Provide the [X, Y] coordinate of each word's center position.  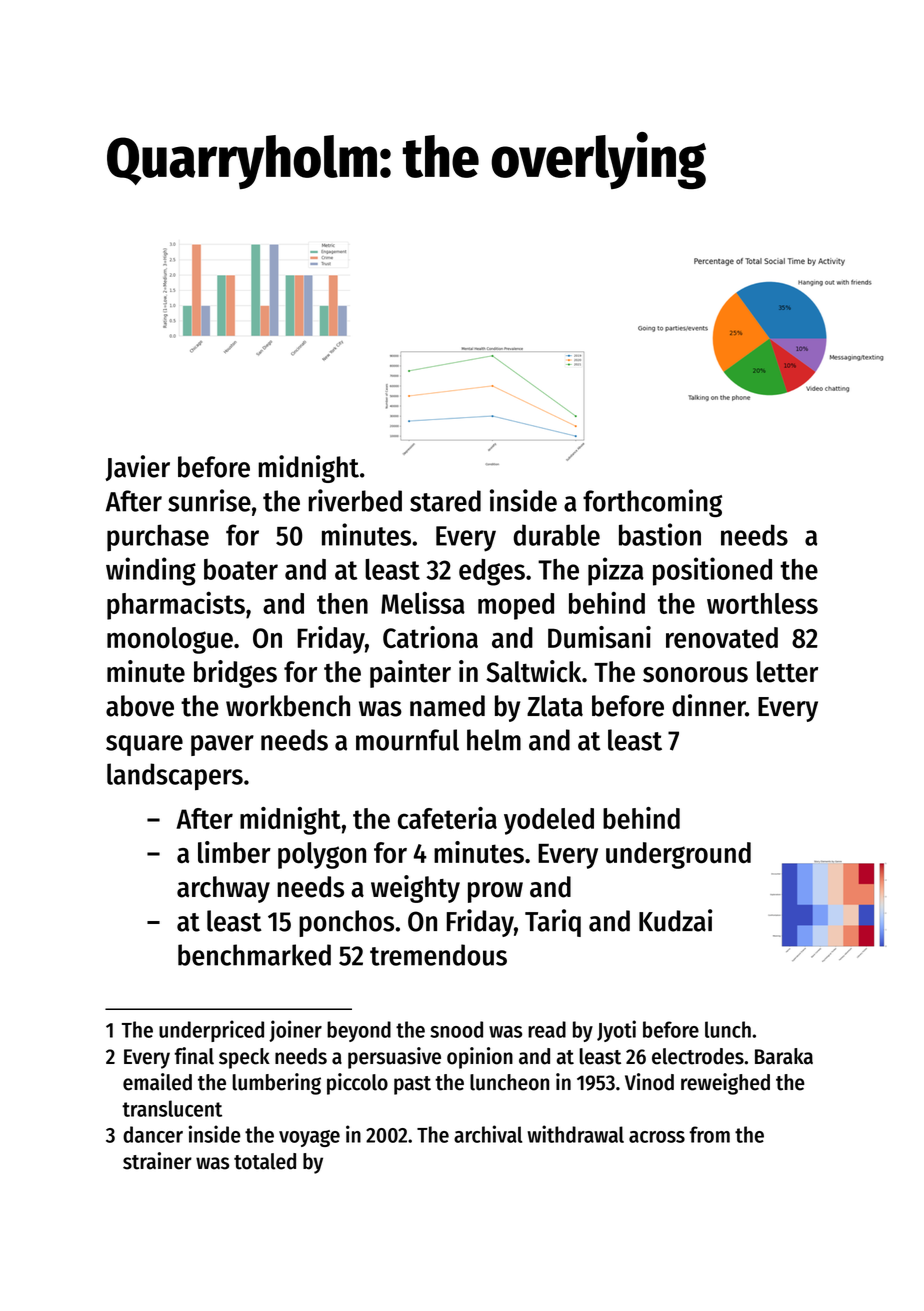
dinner [708, 705]
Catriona [430, 637]
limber [234, 852]
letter [787, 672]
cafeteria [447, 818]
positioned [712, 571]
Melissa [423, 603]
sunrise [209, 500]
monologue [170, 640]
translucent [172, 1108]
